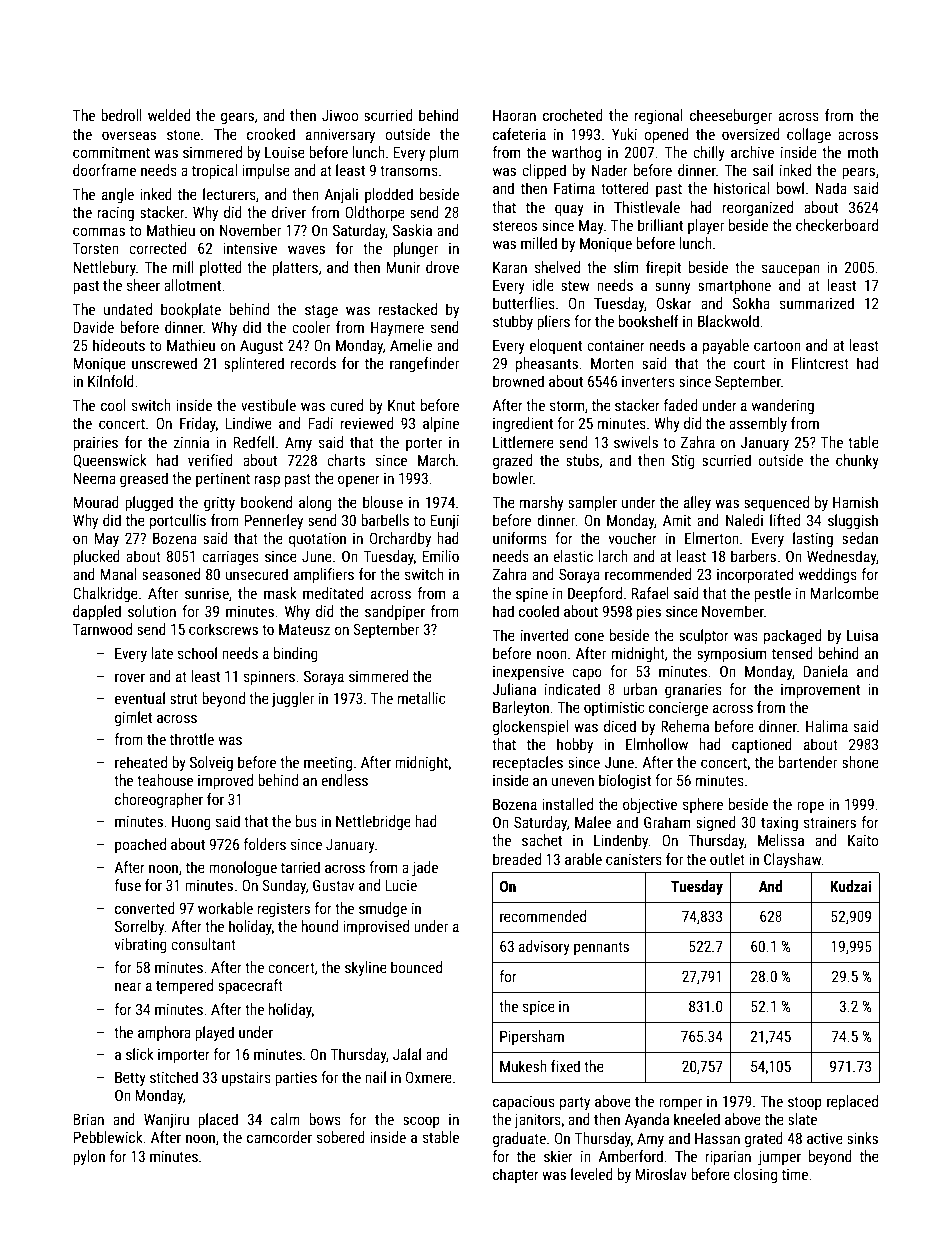 The width and height of the screenshot is (952, 1233). What do you see at coordinates (421, 1122) in the screenshot?
I see `scoop` at bounding box center [421, 1122].
